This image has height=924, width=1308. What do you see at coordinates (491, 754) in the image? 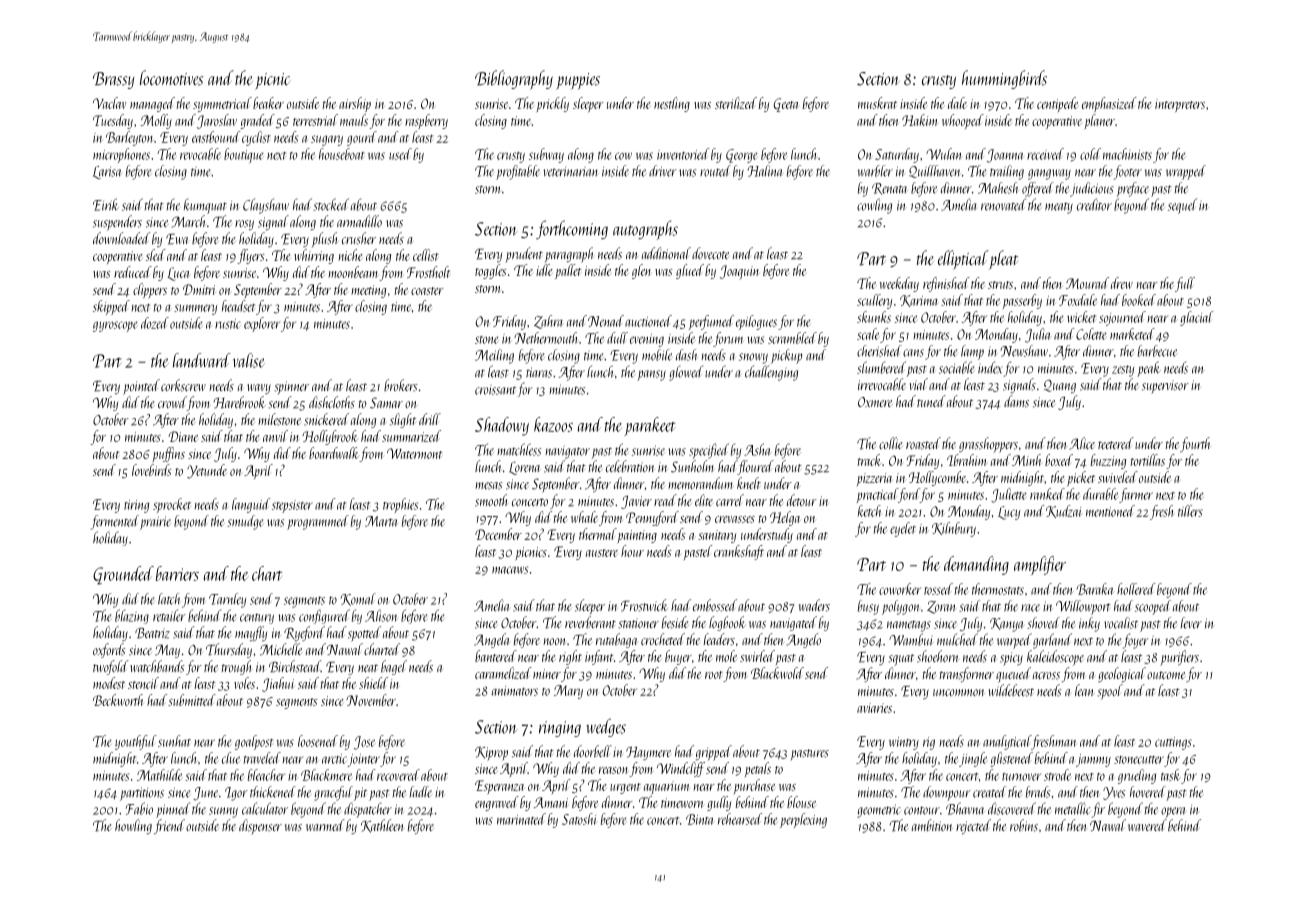
I see `Kiprop` at bounding box center [491, 754].
